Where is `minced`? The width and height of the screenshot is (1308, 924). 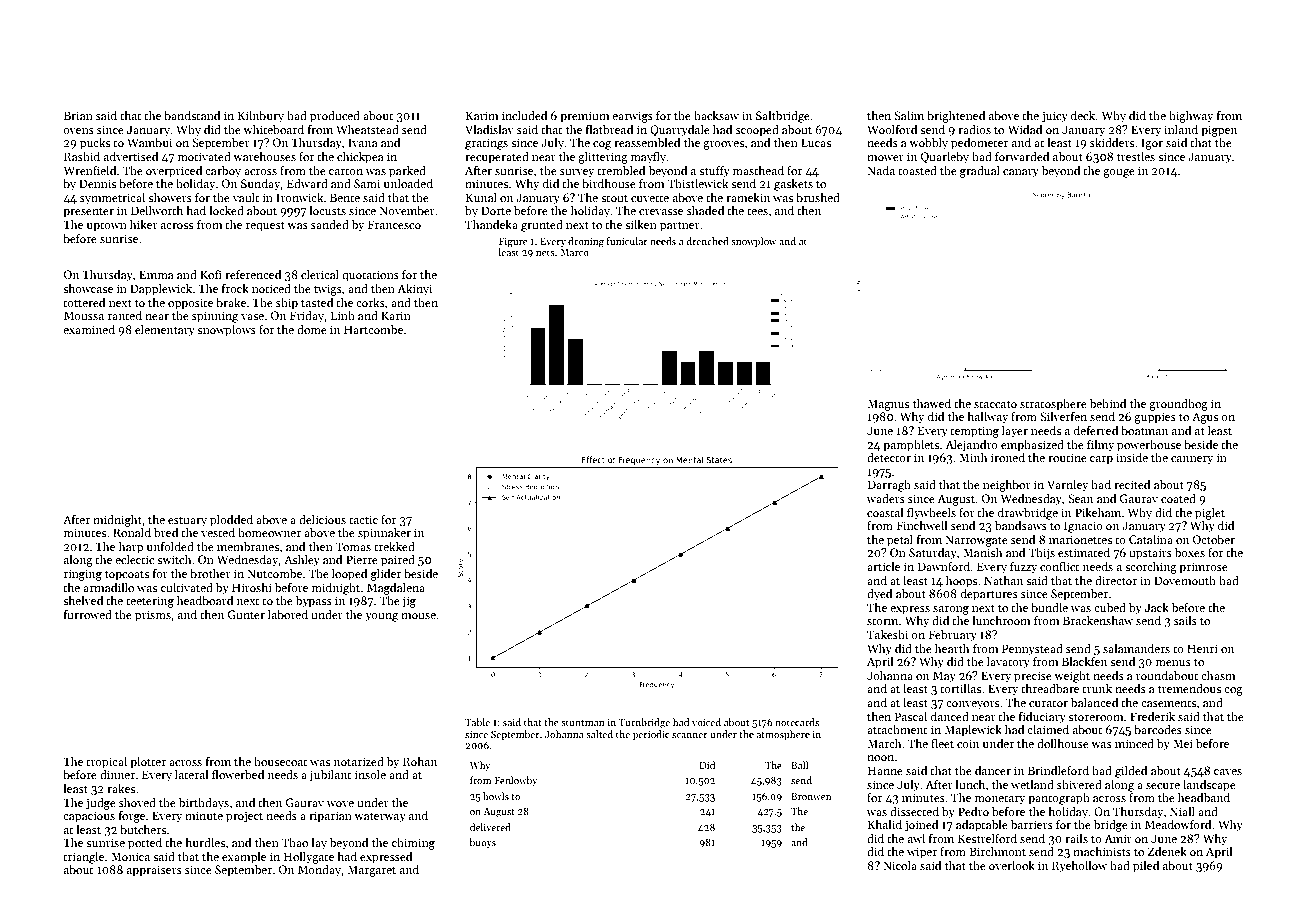
minced is located at coordinates (1134, 743).
